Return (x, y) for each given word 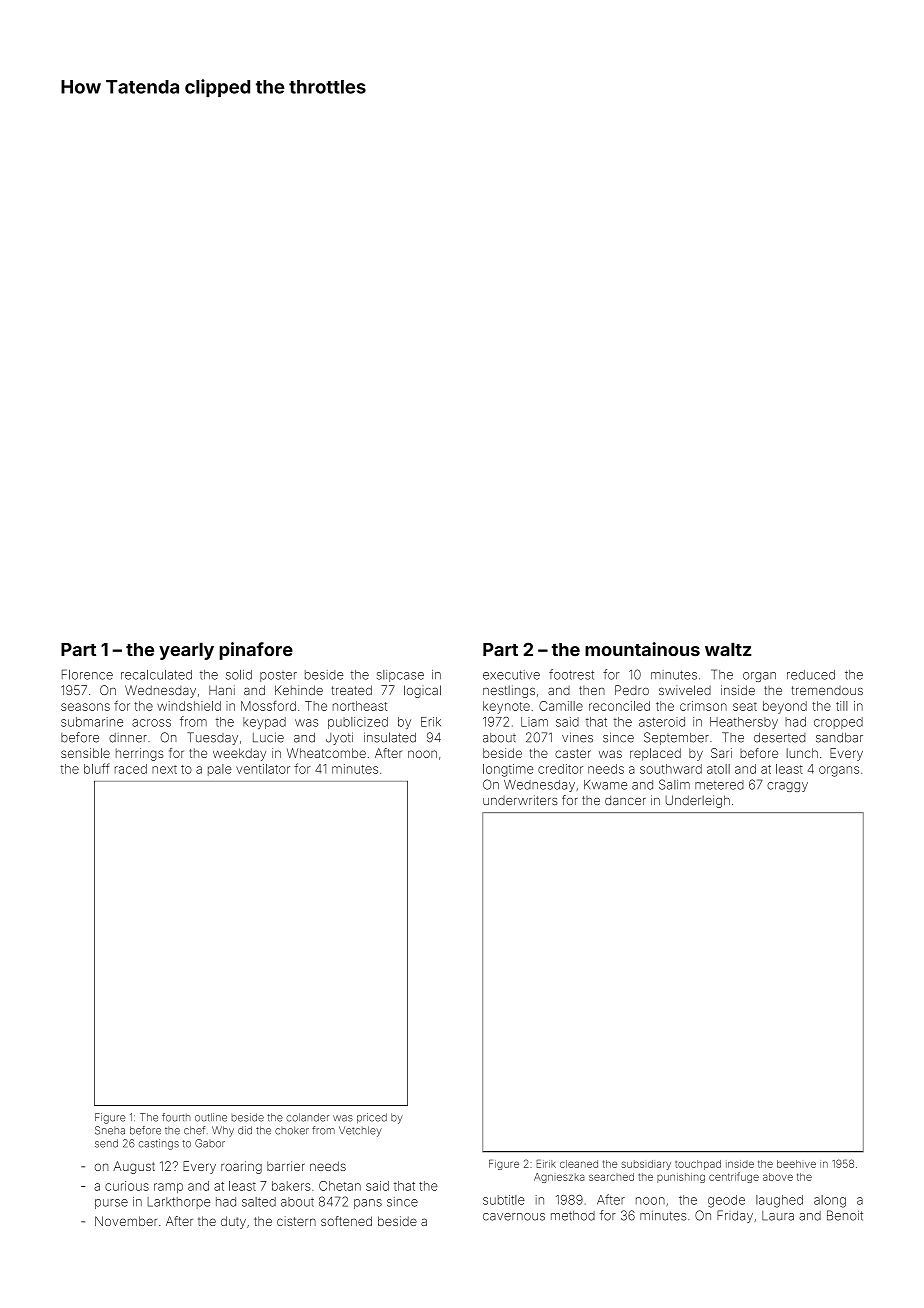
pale (220, 770)
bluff (97, 768)
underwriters (520, 800)
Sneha (110, 1130)
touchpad (698, 1165)
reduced (811, 675)
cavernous (514, 1217)
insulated (390, 737)
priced (372, 1118)
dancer (625, 800)
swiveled (685, 690)
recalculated (156, 675)
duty (233, 1222)
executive (511, 675)
